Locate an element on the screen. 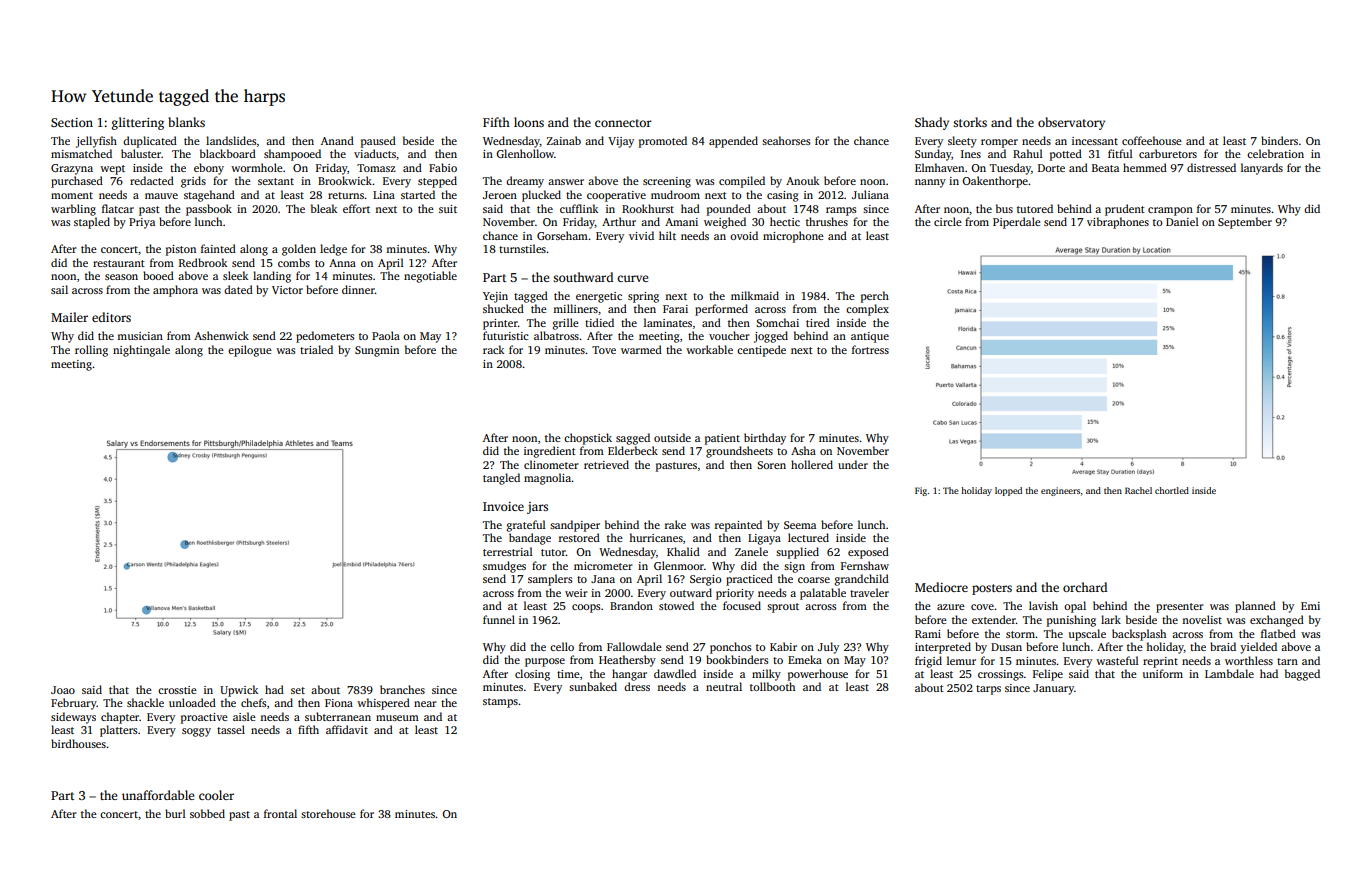 The width and height of the screenshot is (1372, 887). chortled is located at coordinates (1172, 490).
